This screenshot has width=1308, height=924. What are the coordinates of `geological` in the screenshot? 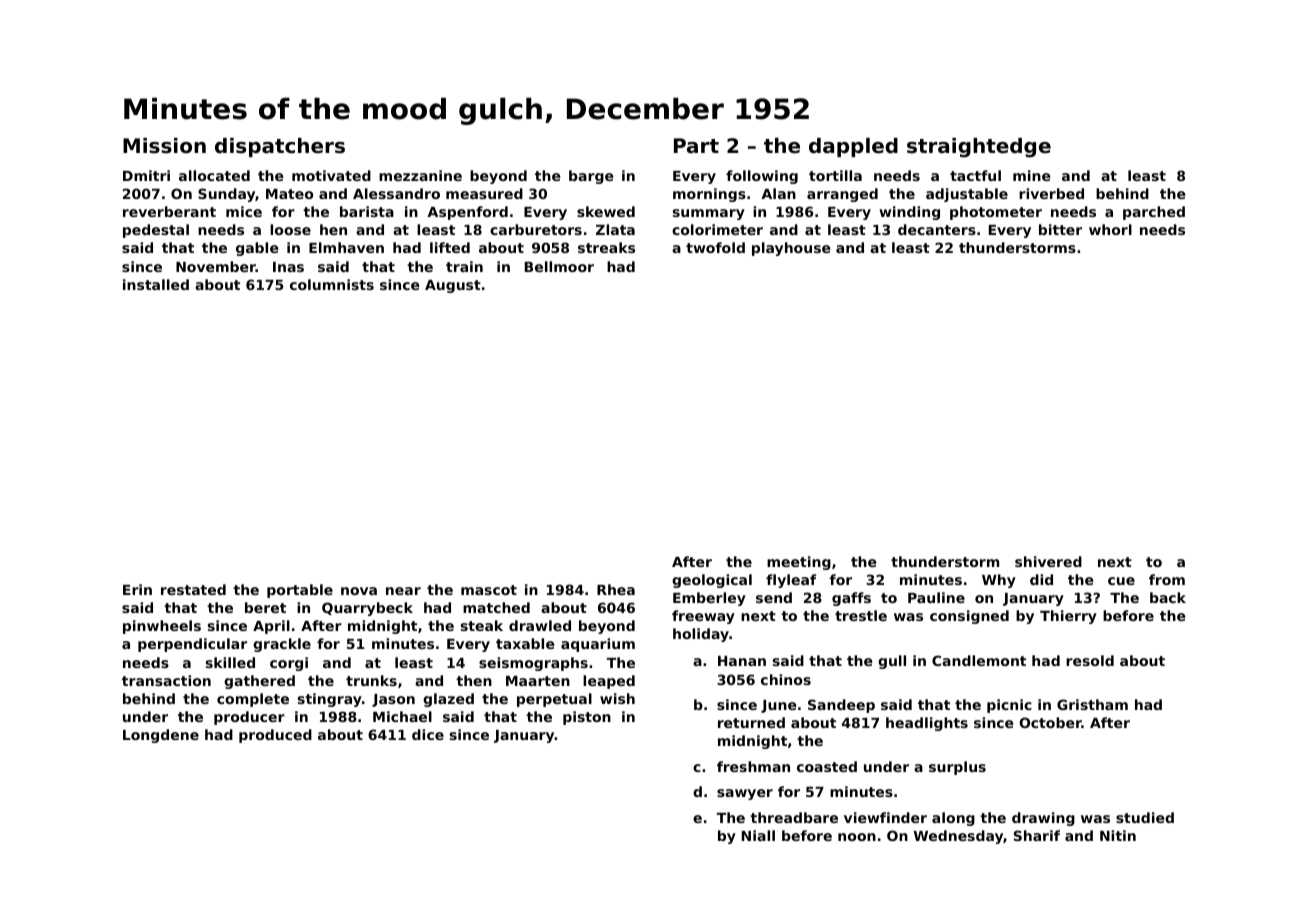 It's located at (712, 581).
